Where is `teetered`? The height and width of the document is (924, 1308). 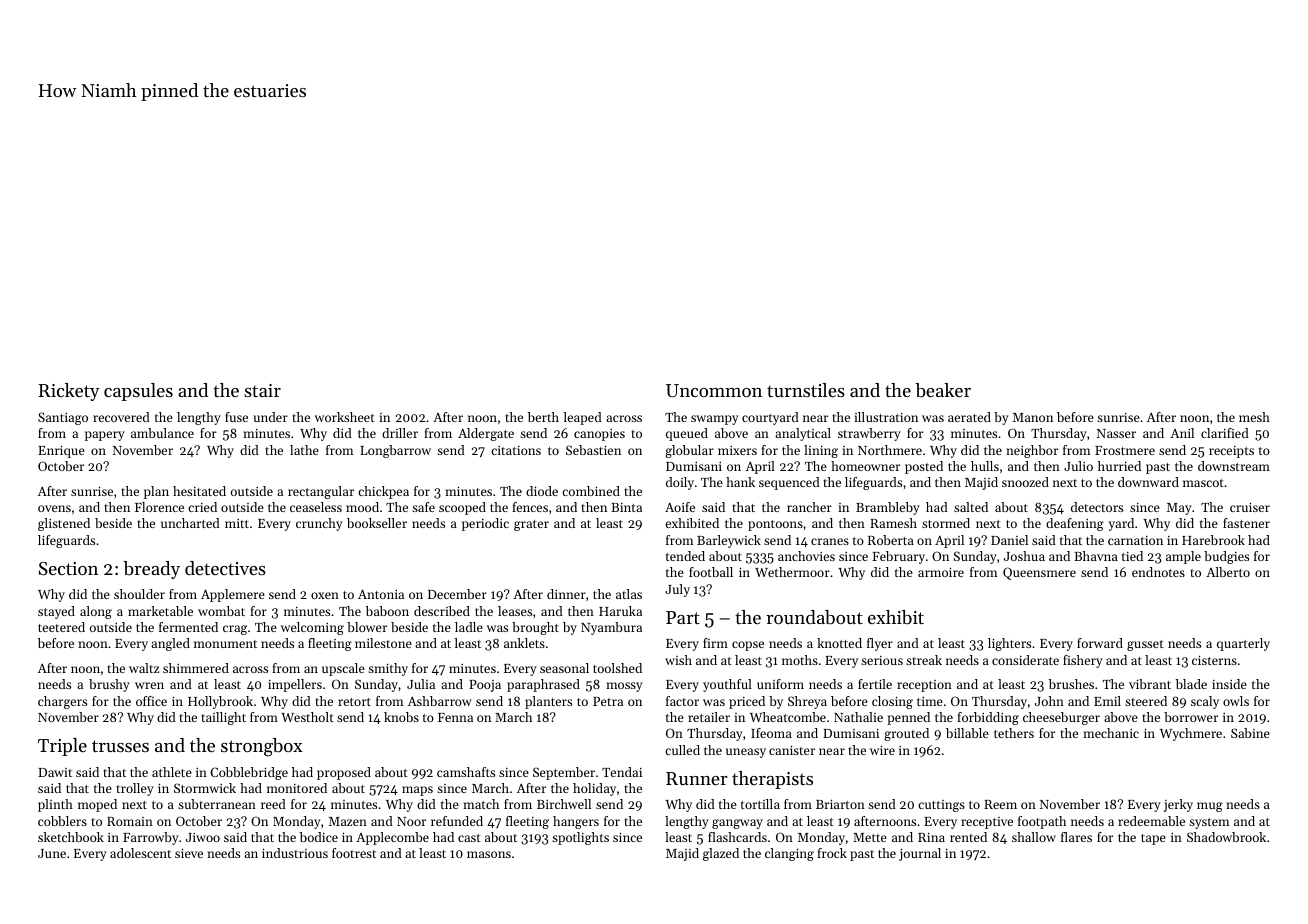
teetered is located at coordinates (61, 627).
